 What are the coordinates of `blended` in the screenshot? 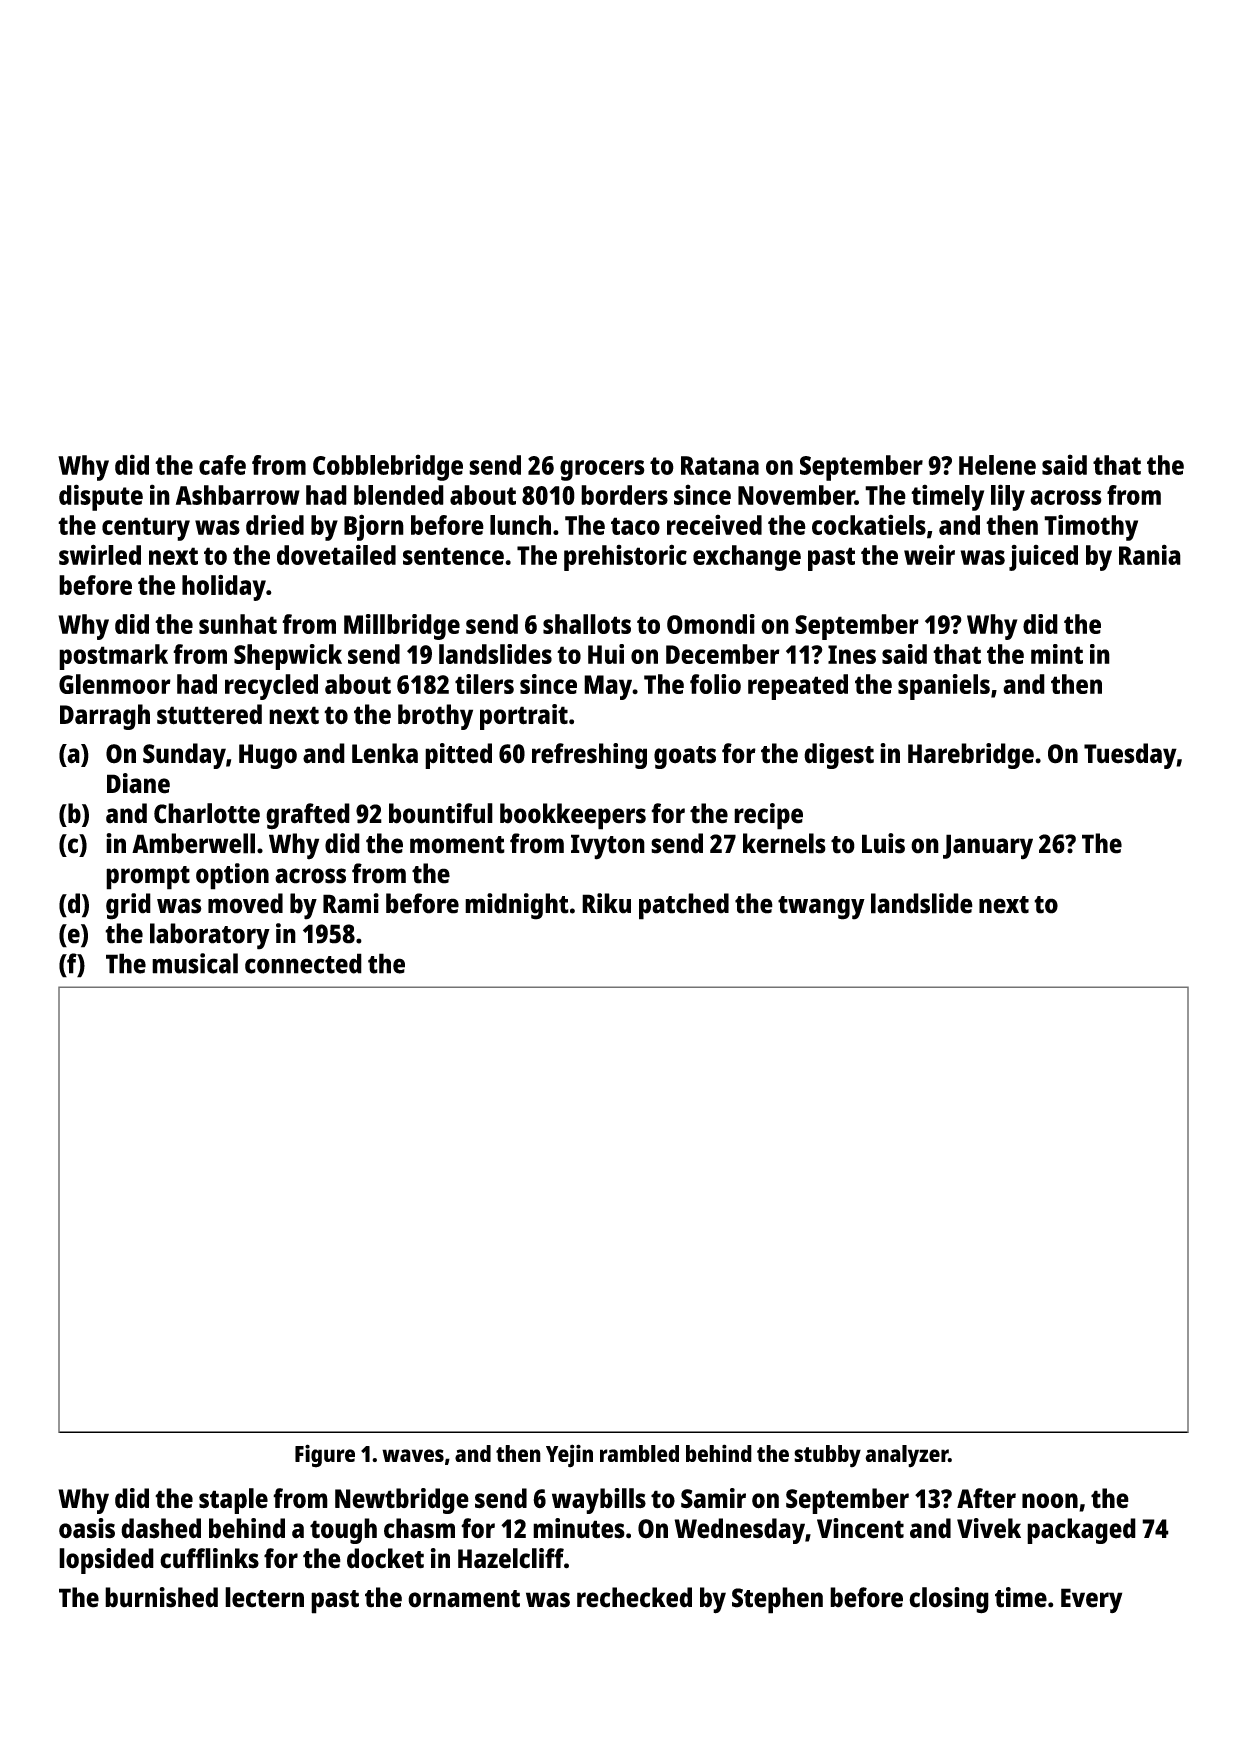 It's located at (399, 495).
